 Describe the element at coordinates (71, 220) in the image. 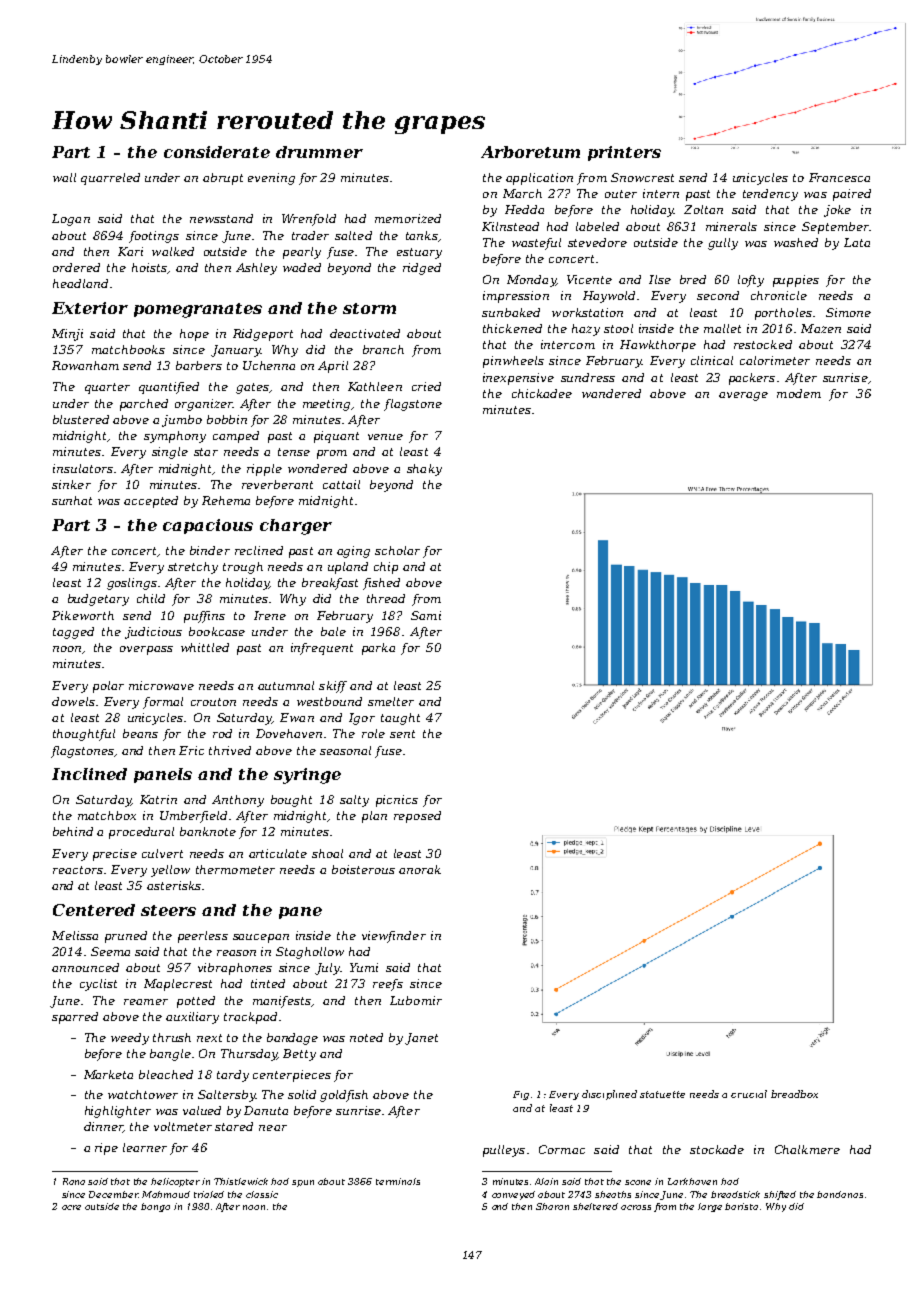

I see `Logan` at that location.
